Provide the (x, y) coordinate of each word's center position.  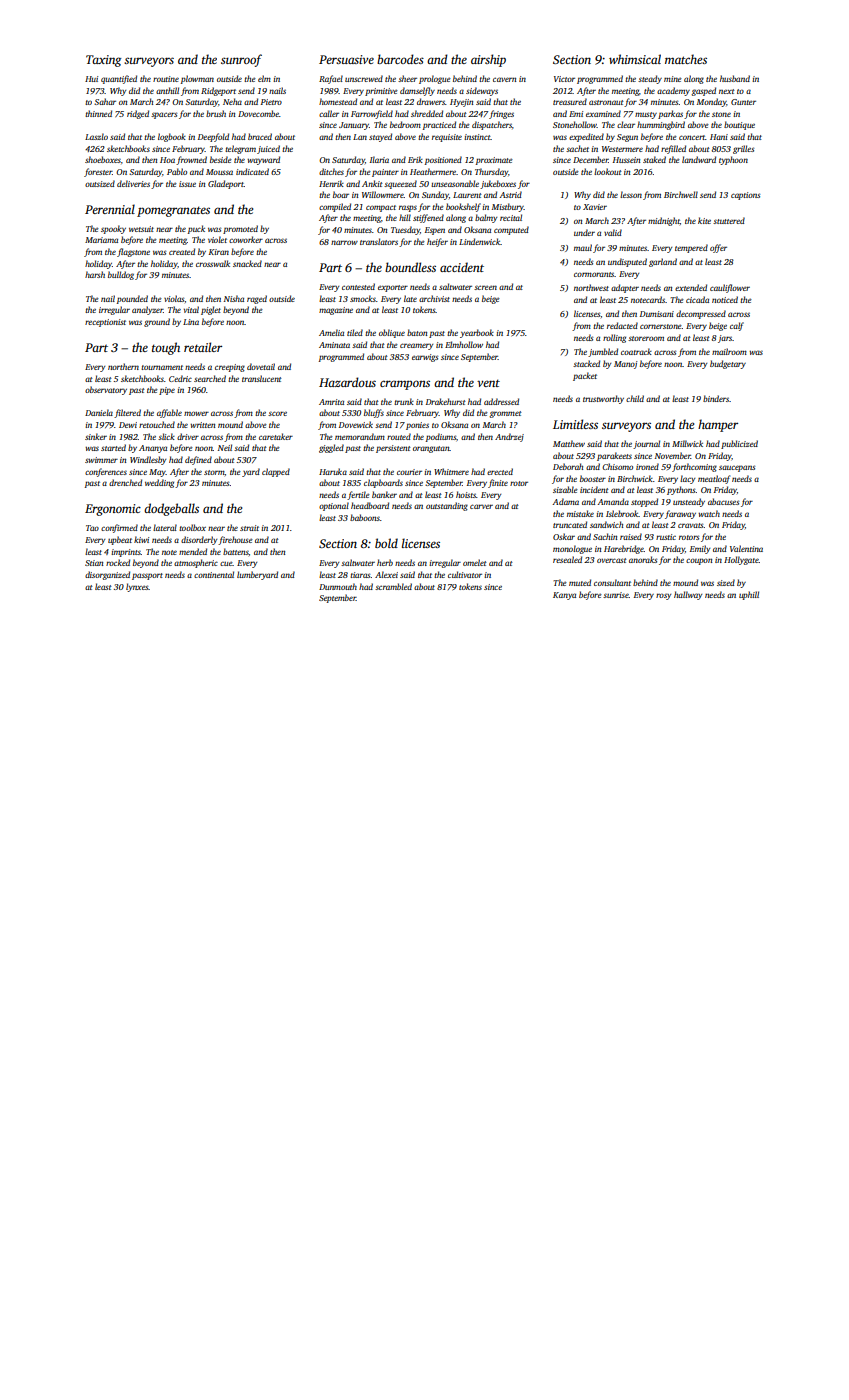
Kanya (564, 596)
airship (488, 60)
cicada (697, 299)
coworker (246, 239)
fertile (358, 495)
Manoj (625, 365)
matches (686, 59)
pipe (167, 391)
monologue (572, 549)
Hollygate (741, 560)
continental (214, 574)
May (157, 473)
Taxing (103, 61)
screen (485, 287)
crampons (405, 385)
